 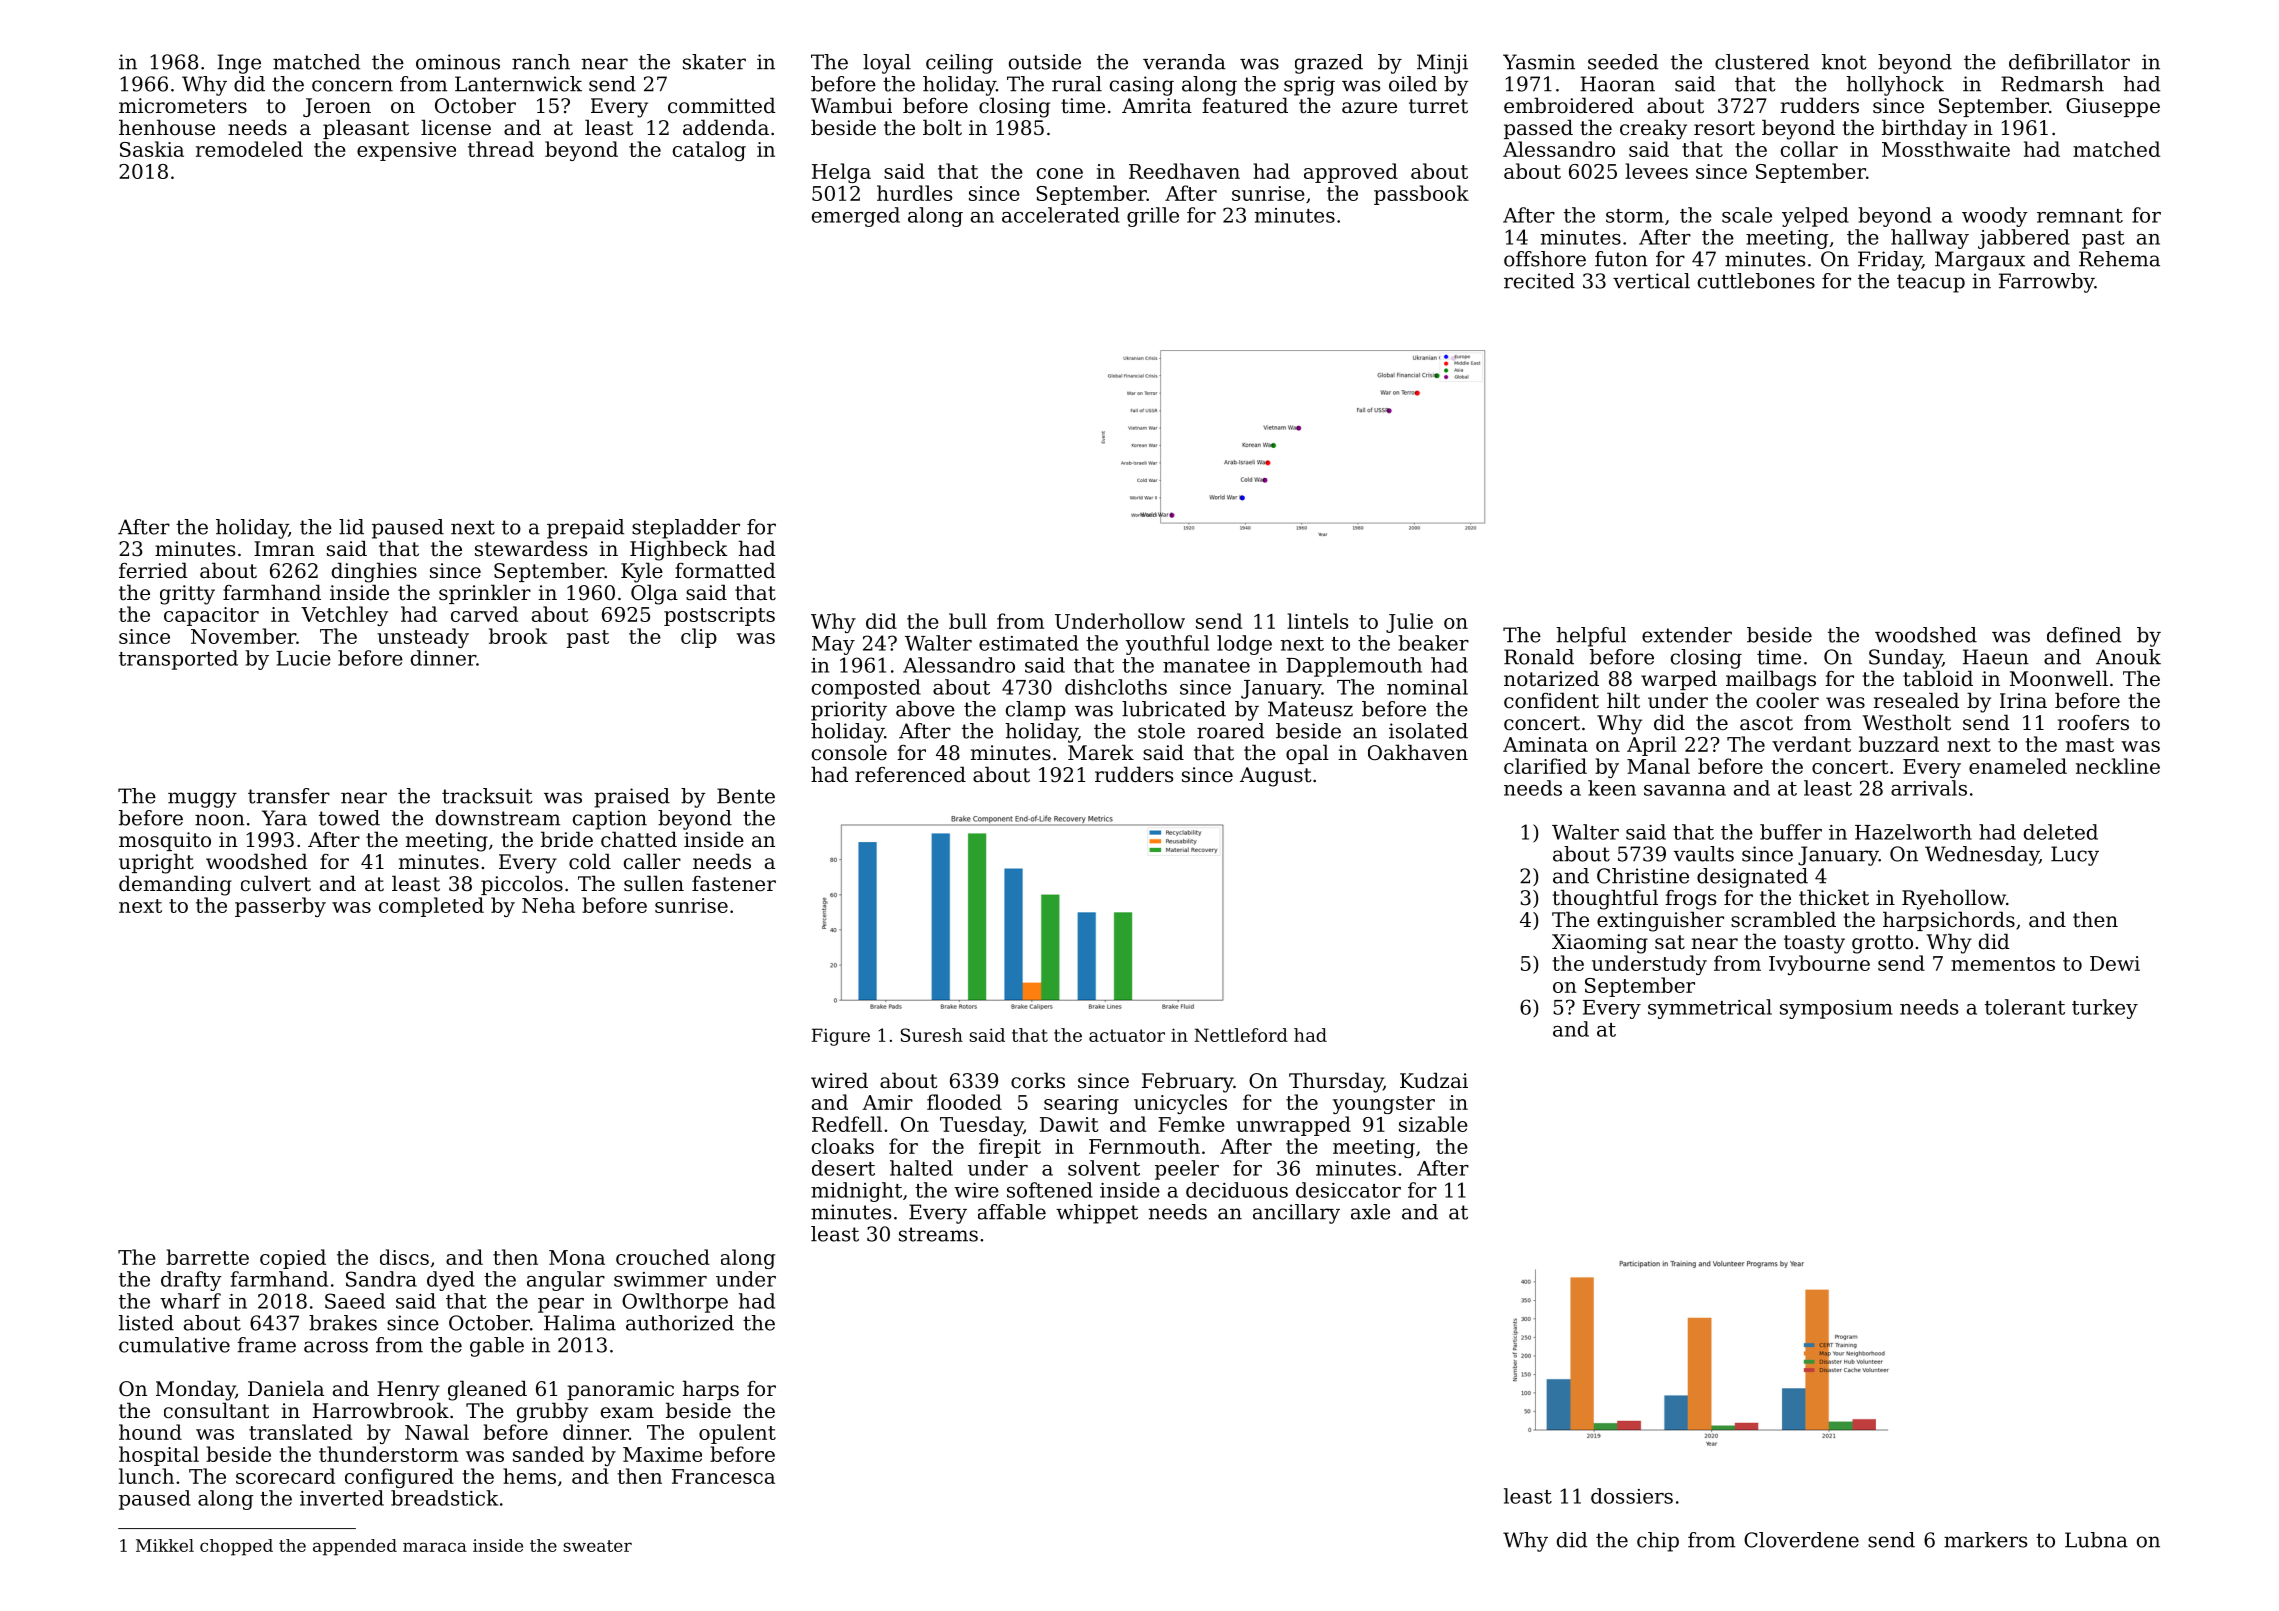 What do you see at coordinates (1127, 1035) in the screenshot?
I see `actuator` at bounding box center [1127, 1035].
